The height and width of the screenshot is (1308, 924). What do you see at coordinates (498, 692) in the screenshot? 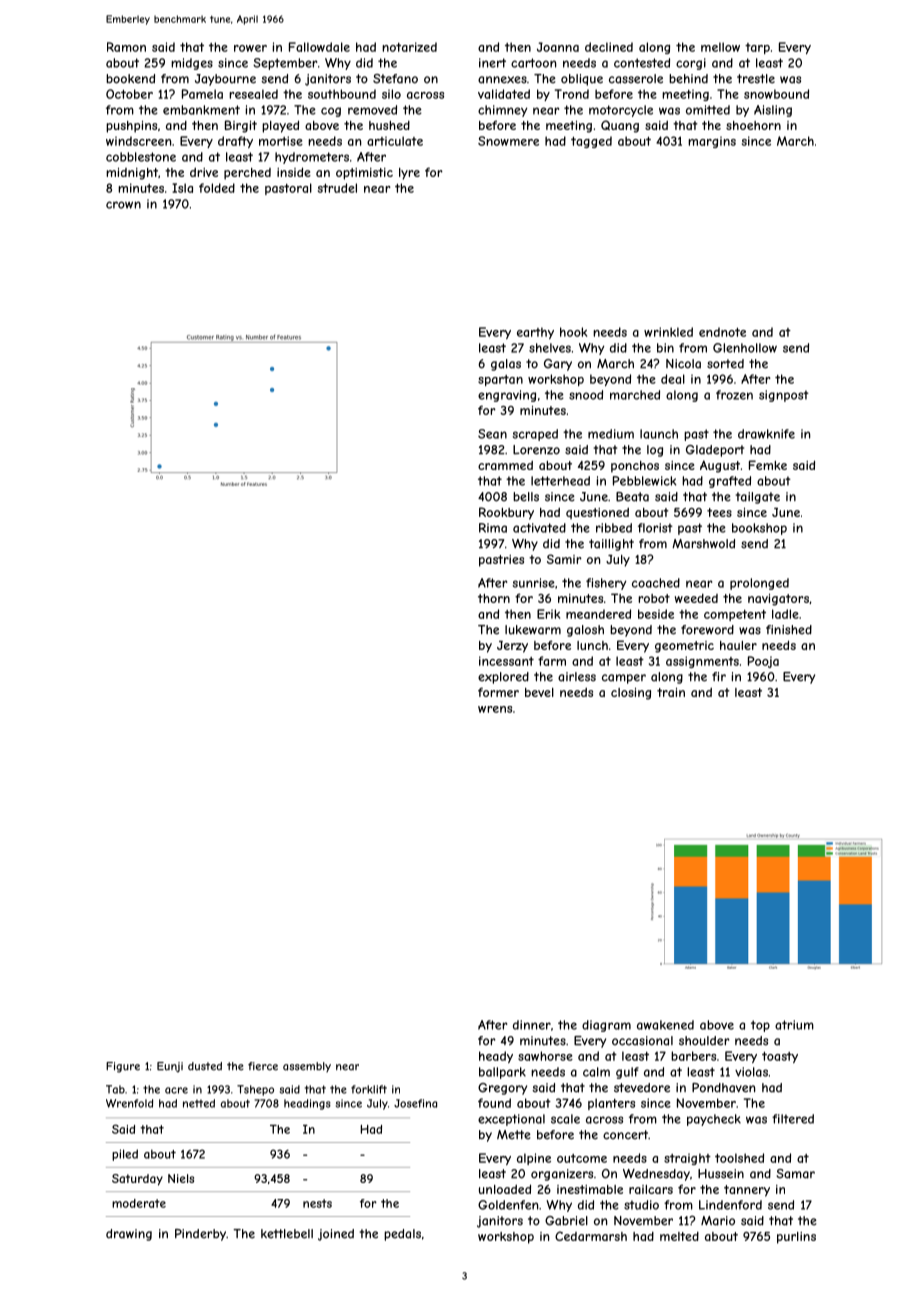
I see `former` at bounding box center [498, 692].
